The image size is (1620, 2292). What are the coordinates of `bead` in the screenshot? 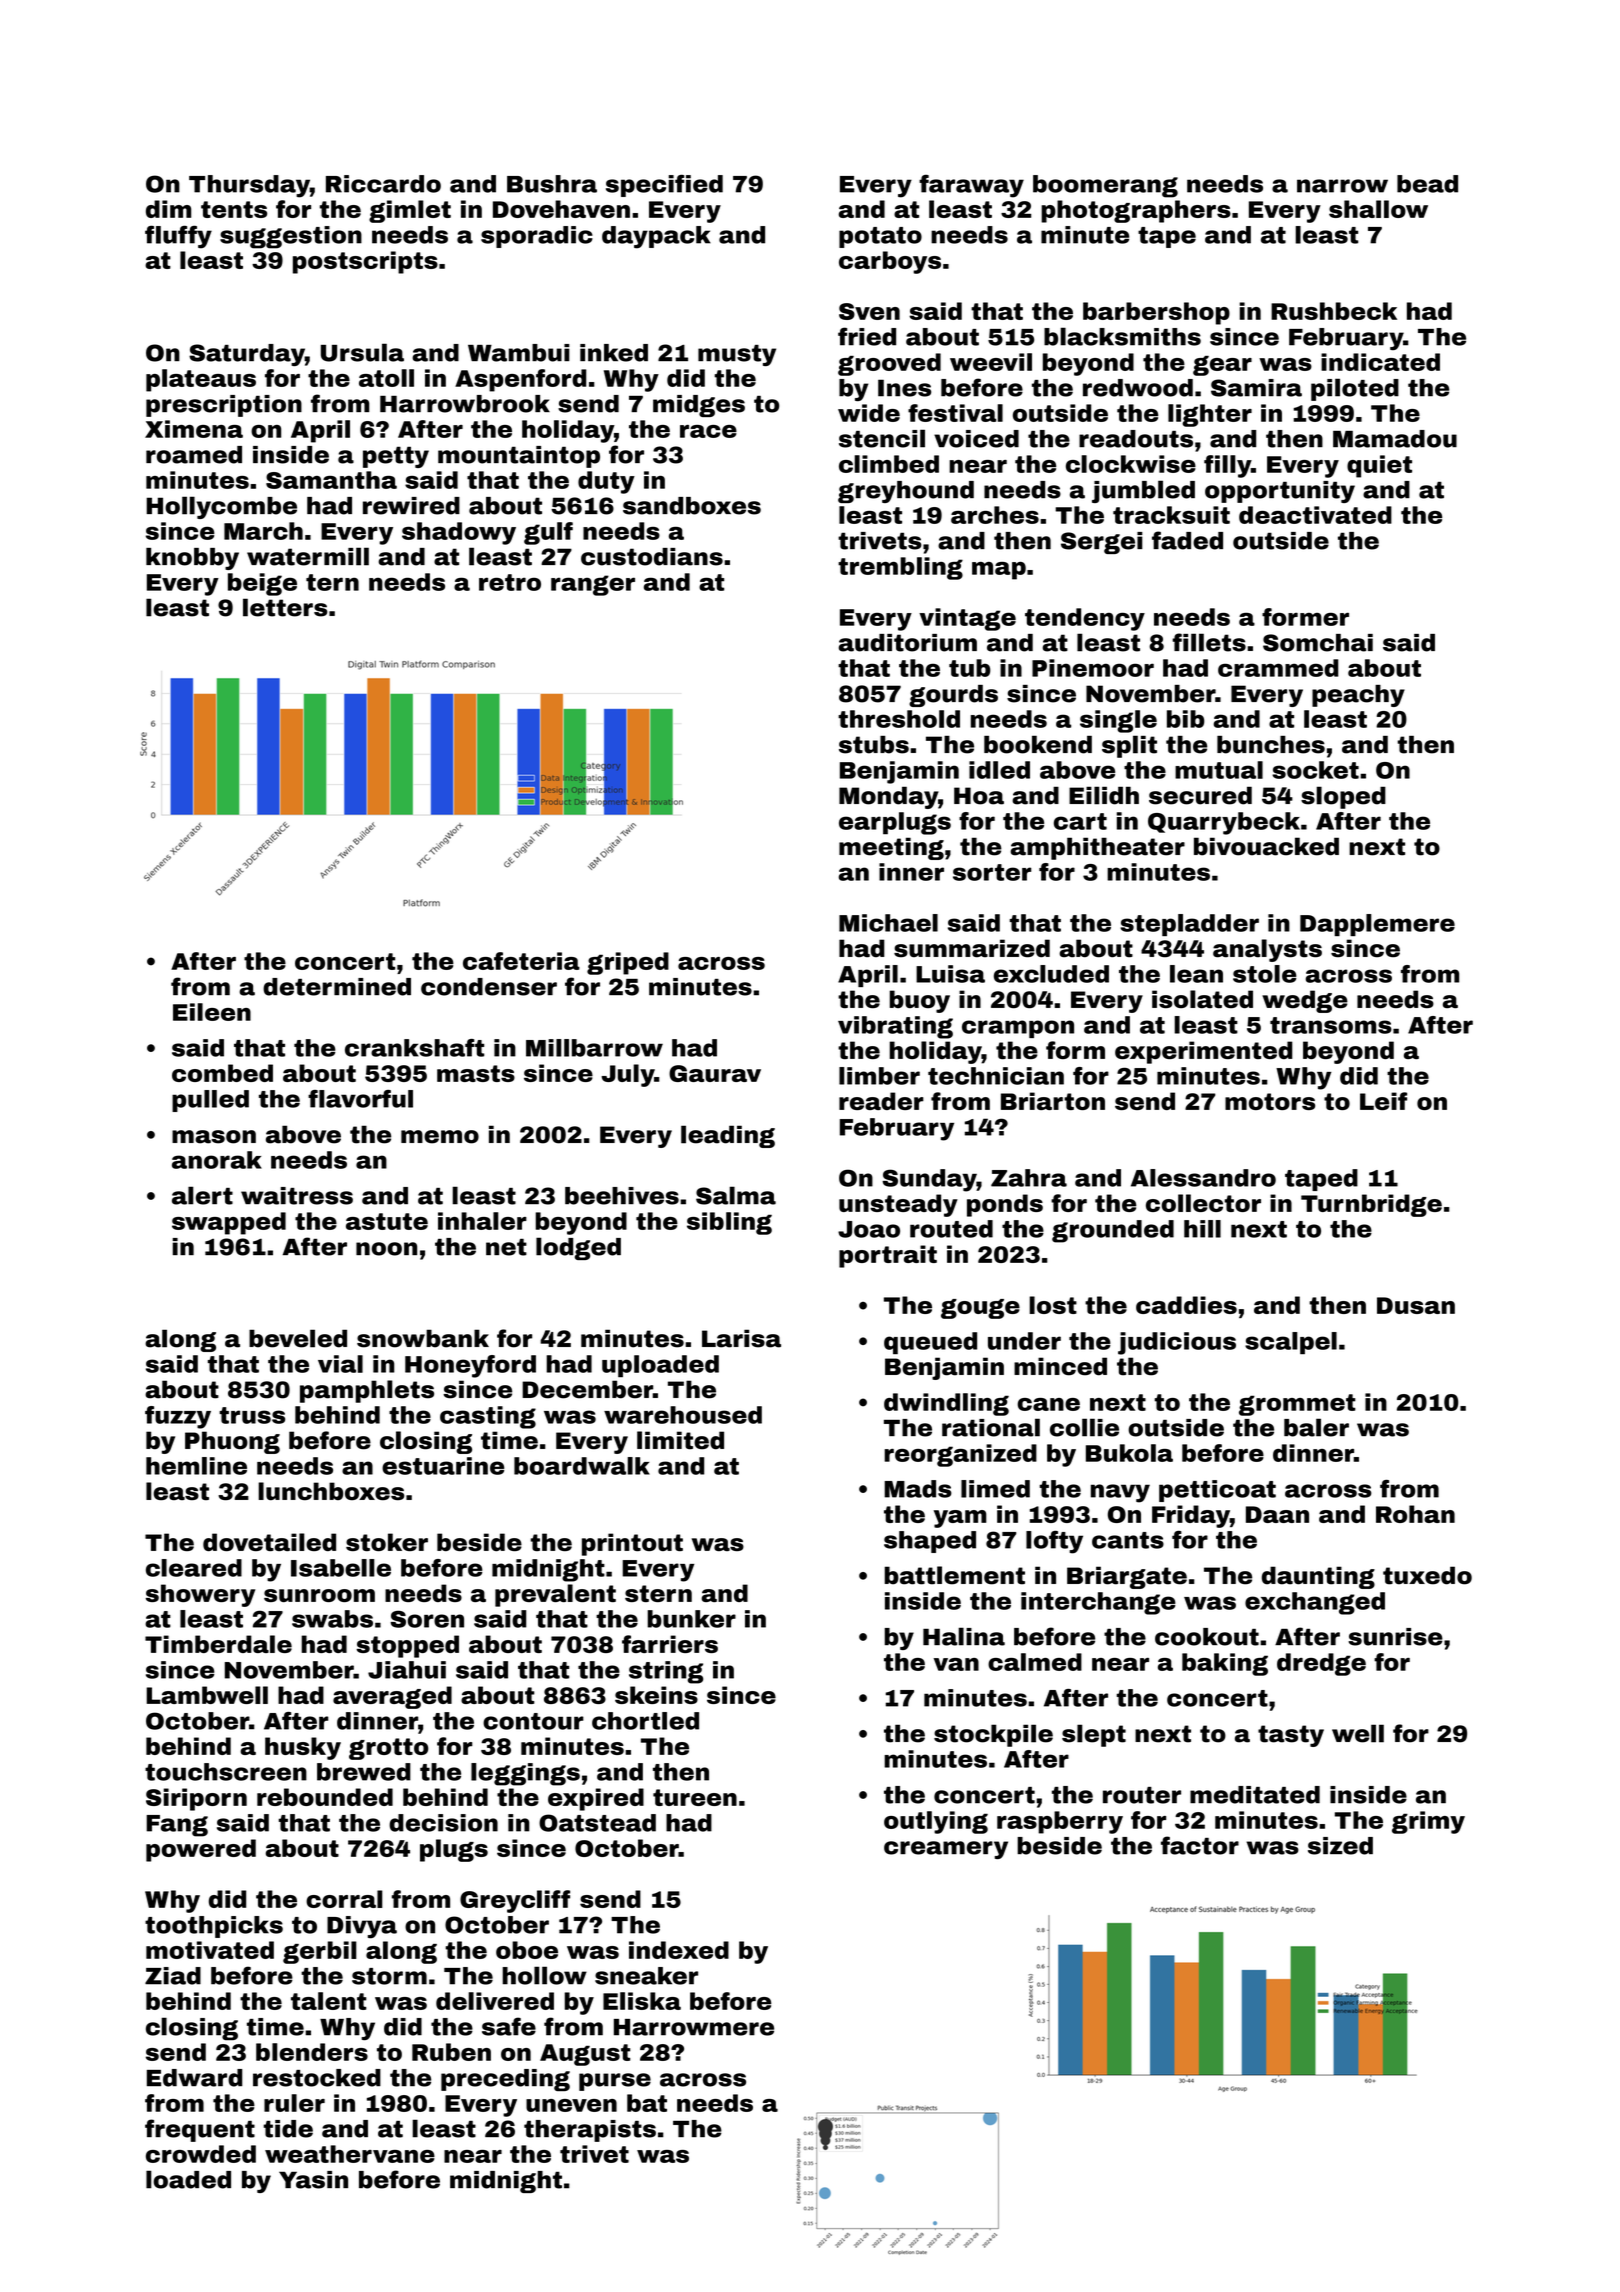 It's located at (1427, 184).
